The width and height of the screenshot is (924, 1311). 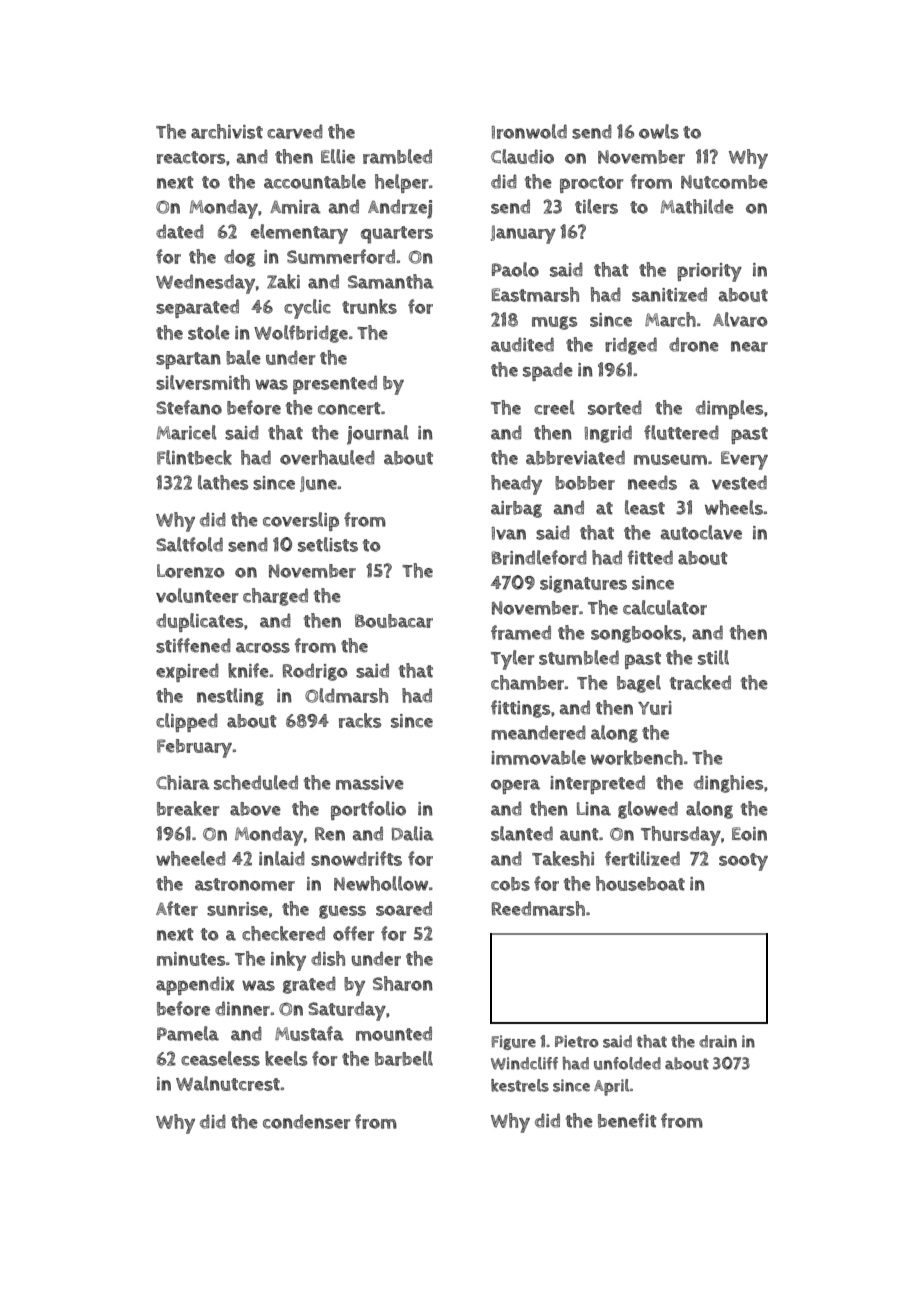 What do you see at coordinates (205, 284) in the screenshot?
I see `Wednesday` at bounding box center [205, 284].
